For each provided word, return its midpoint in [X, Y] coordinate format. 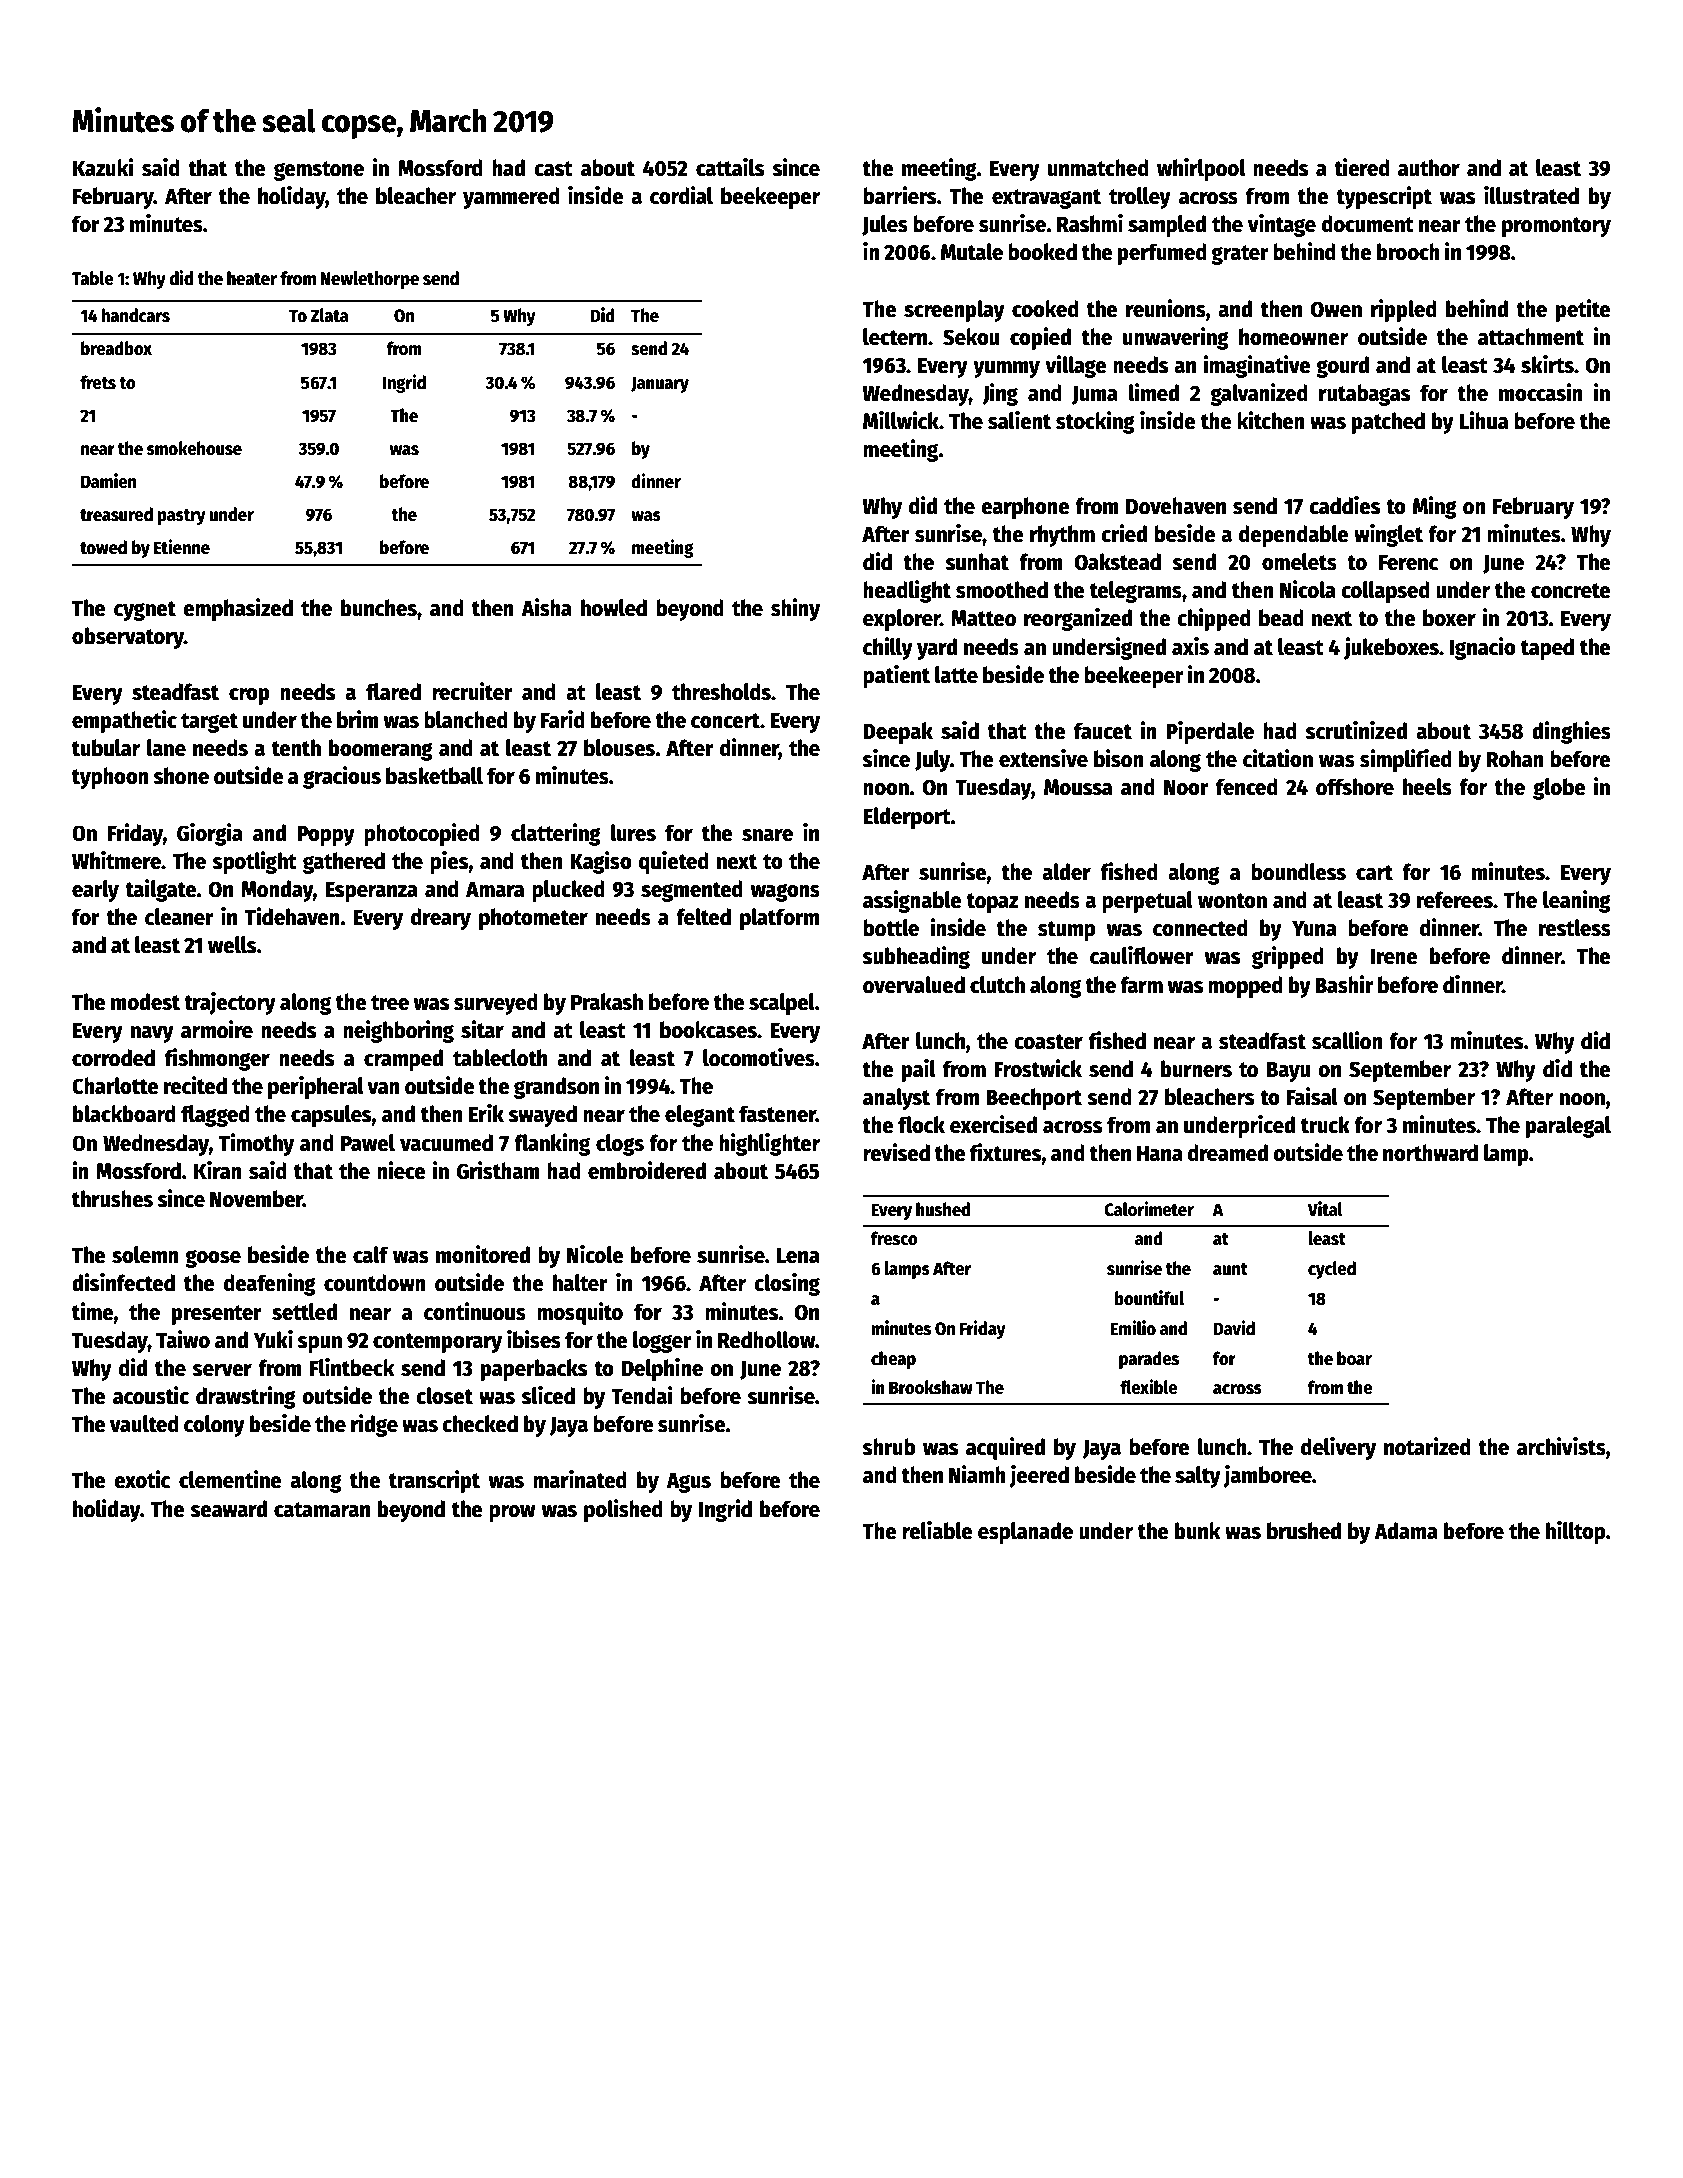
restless [1575, 928]
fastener [777, 1114]
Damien [108, 481]
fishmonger [217, 1059]
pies [449, 862]
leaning [1577, 901]
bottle [891, 928]
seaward [228, 1509]
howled [614, 608]
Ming [1435, 507]
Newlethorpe [369, 280]
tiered [1362, 167]
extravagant [1046, 199]
